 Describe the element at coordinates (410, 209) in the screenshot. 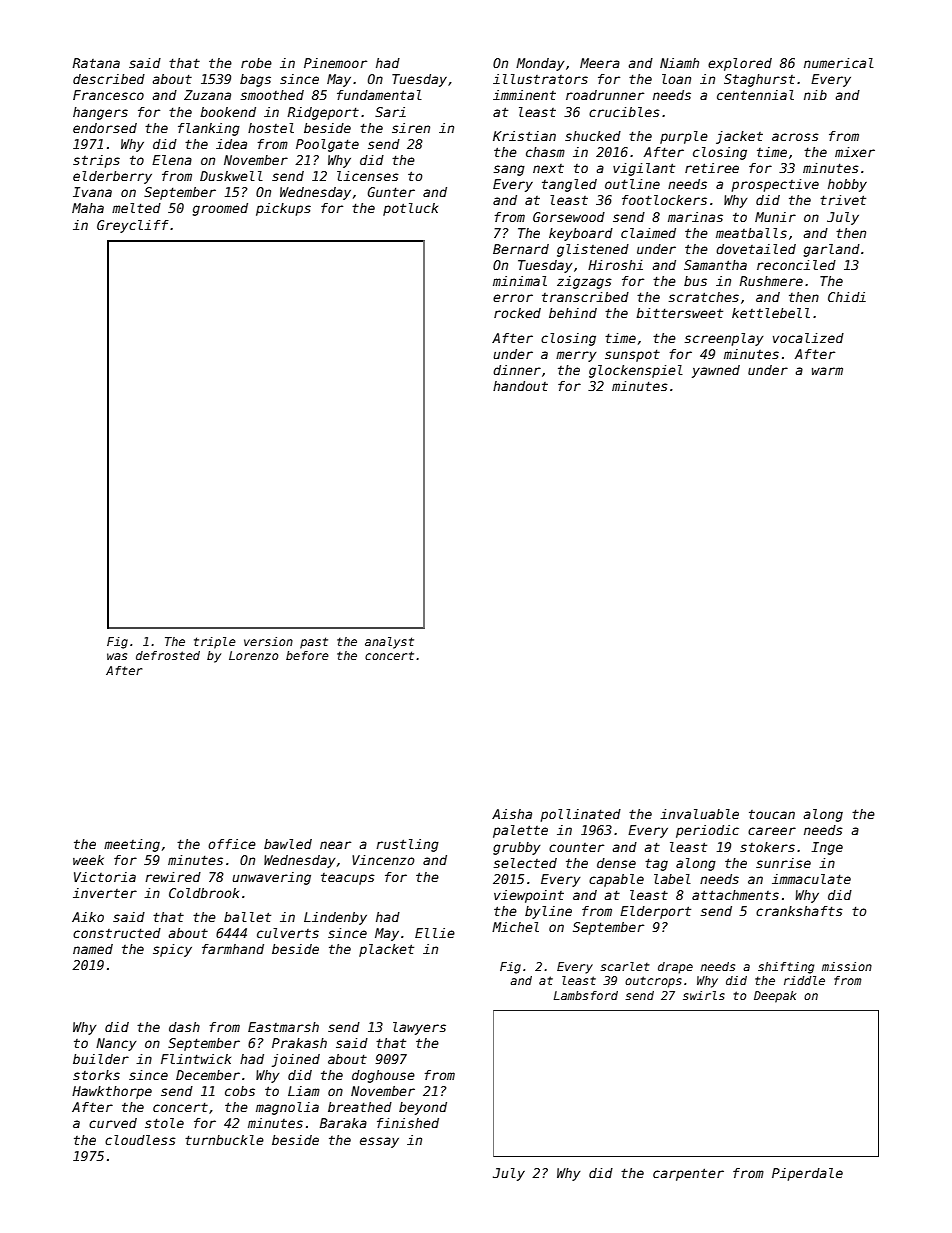

I see `potluck` at that location.
